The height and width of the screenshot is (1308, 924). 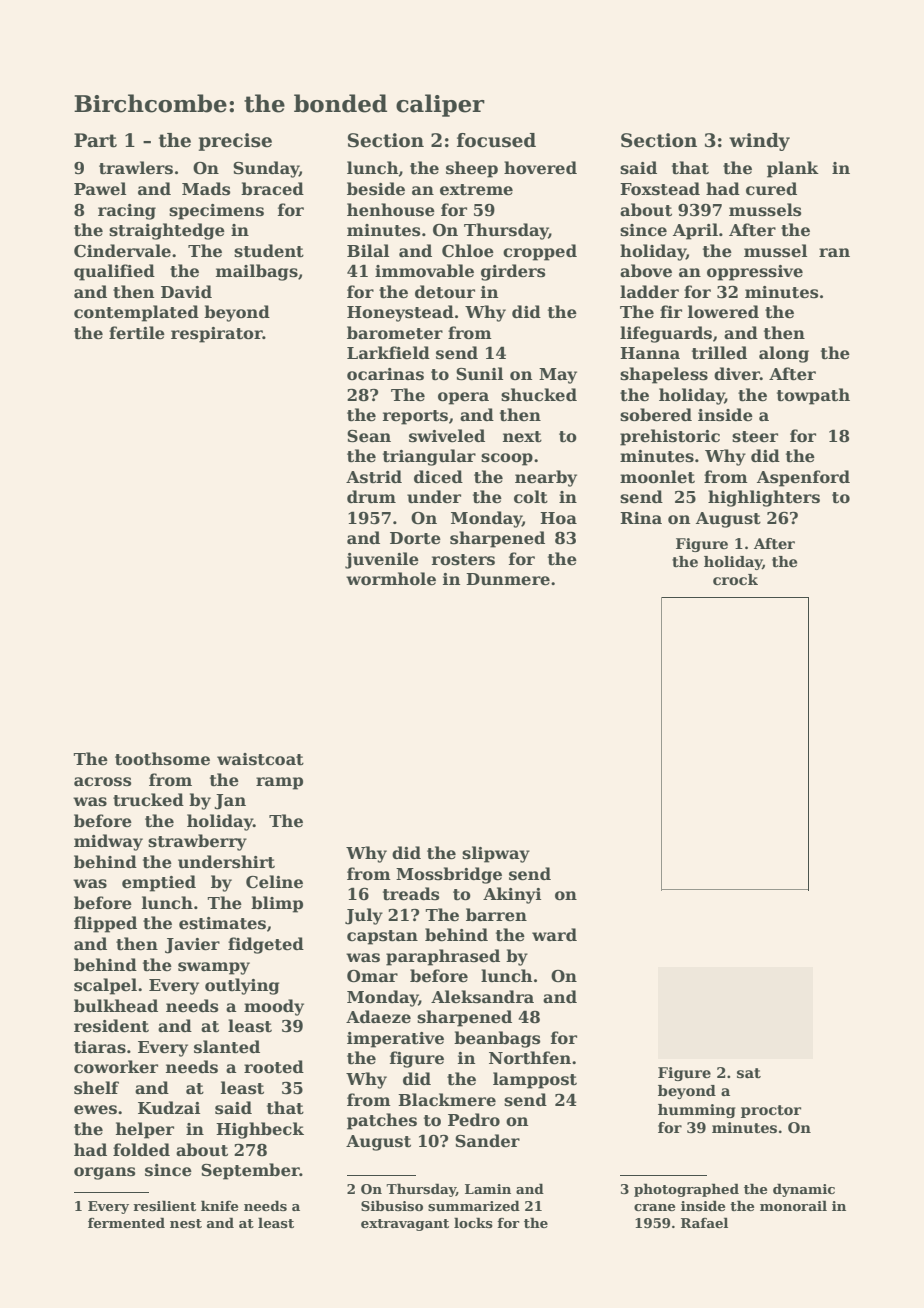 I want to click on sat, so click(x=749, y=1073).
